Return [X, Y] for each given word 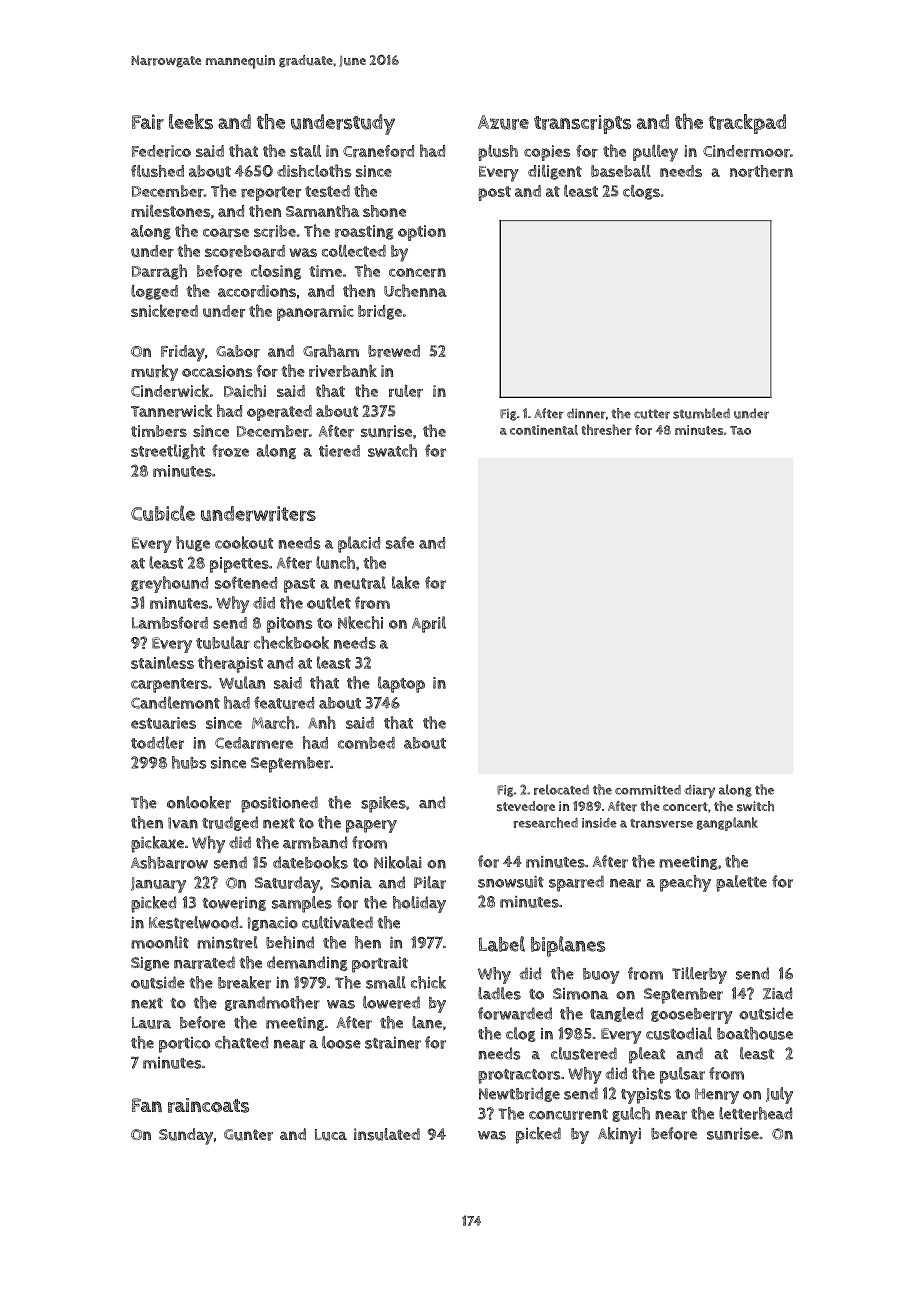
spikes [383, 804]
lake [406, 582]
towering [234, 904]
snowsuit [511, 881]
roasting [364, 232]
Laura [151, 1023]
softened [246, 582]
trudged [230, 823]
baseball [620, 171]
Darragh [159, 272]
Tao [740, 430]
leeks [191, 122]
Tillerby [699, 975]
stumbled [701, 413]
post [494, 193]
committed [648, 790]
